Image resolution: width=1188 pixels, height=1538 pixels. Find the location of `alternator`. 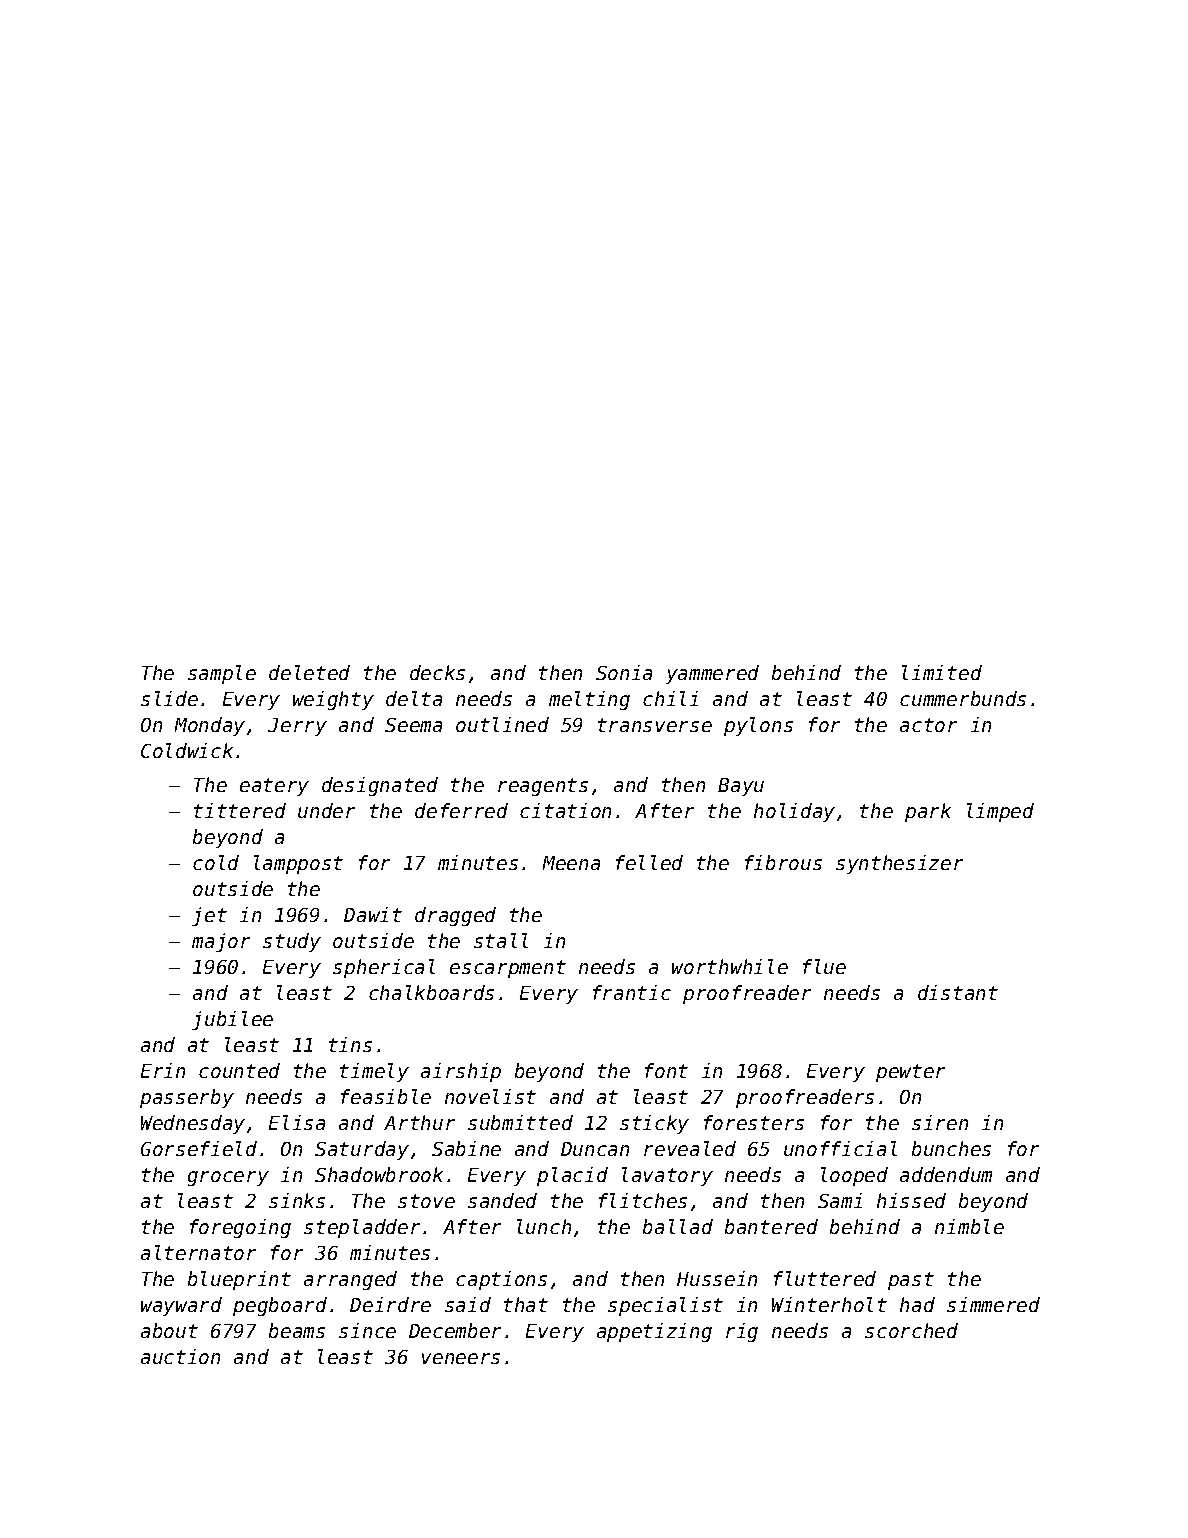

alternator is located at coordinates (198, 1252).
